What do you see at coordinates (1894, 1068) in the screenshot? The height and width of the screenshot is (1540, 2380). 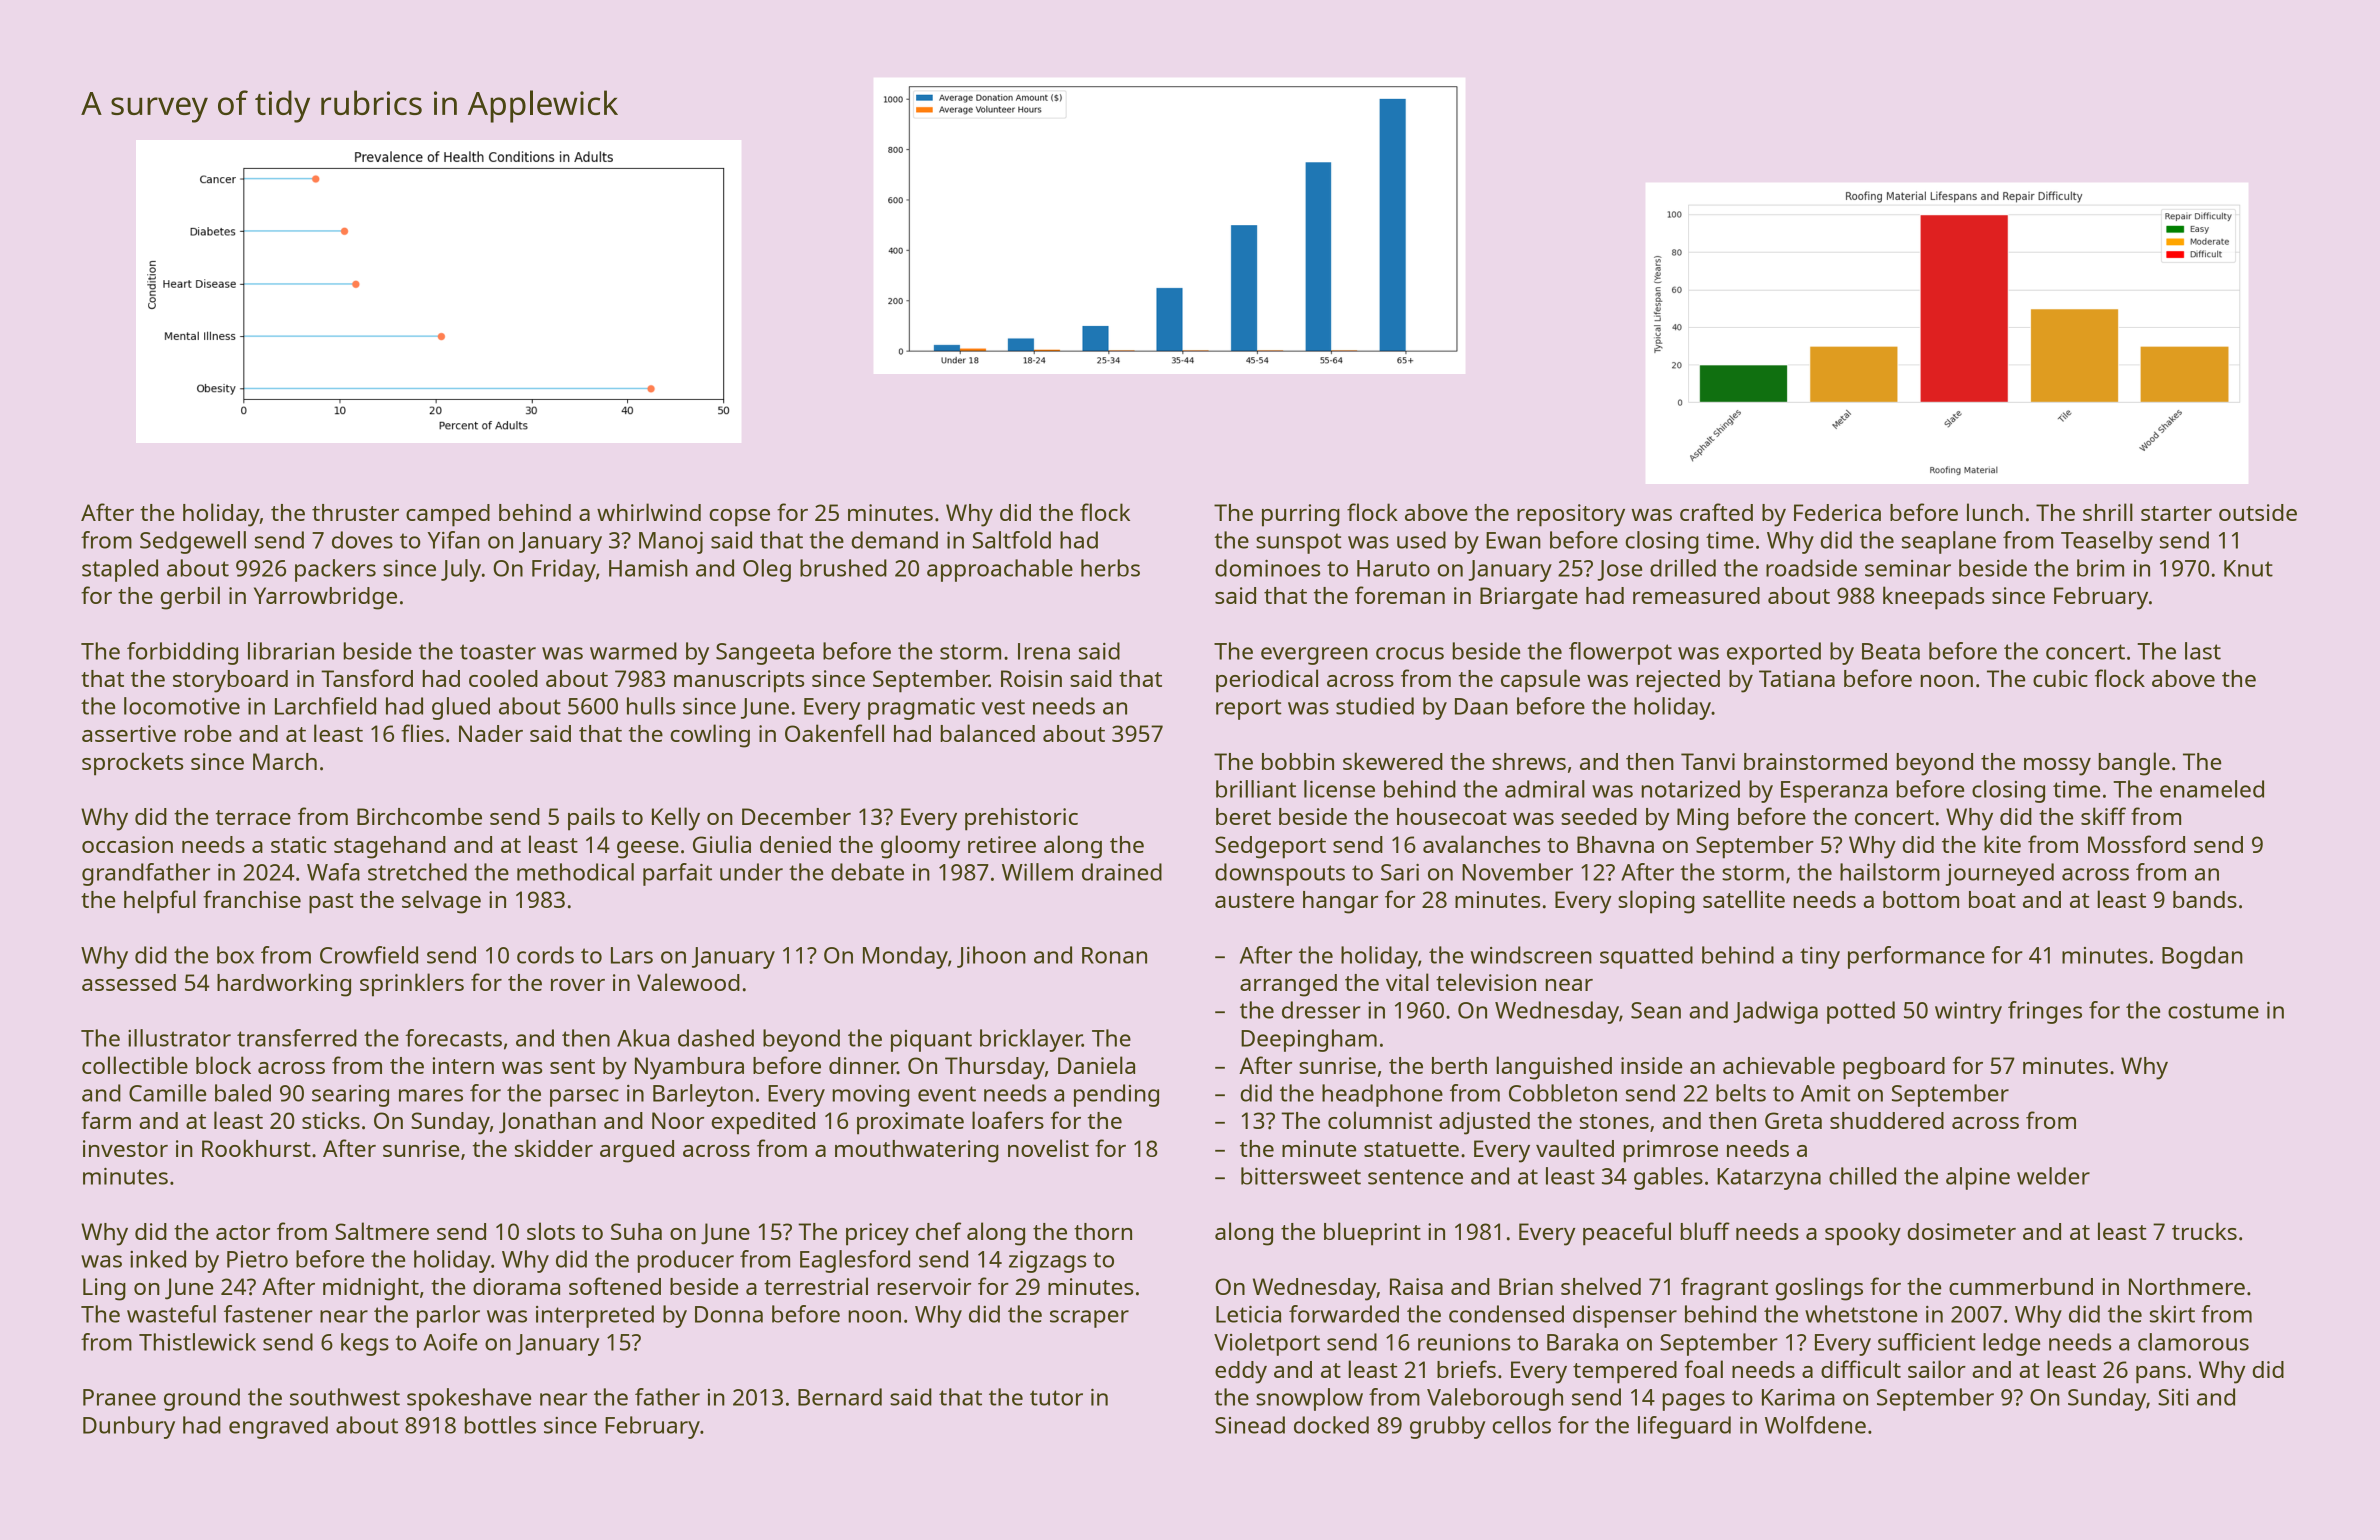 I see `pegboard` at bounding box center [1894, 1068].
